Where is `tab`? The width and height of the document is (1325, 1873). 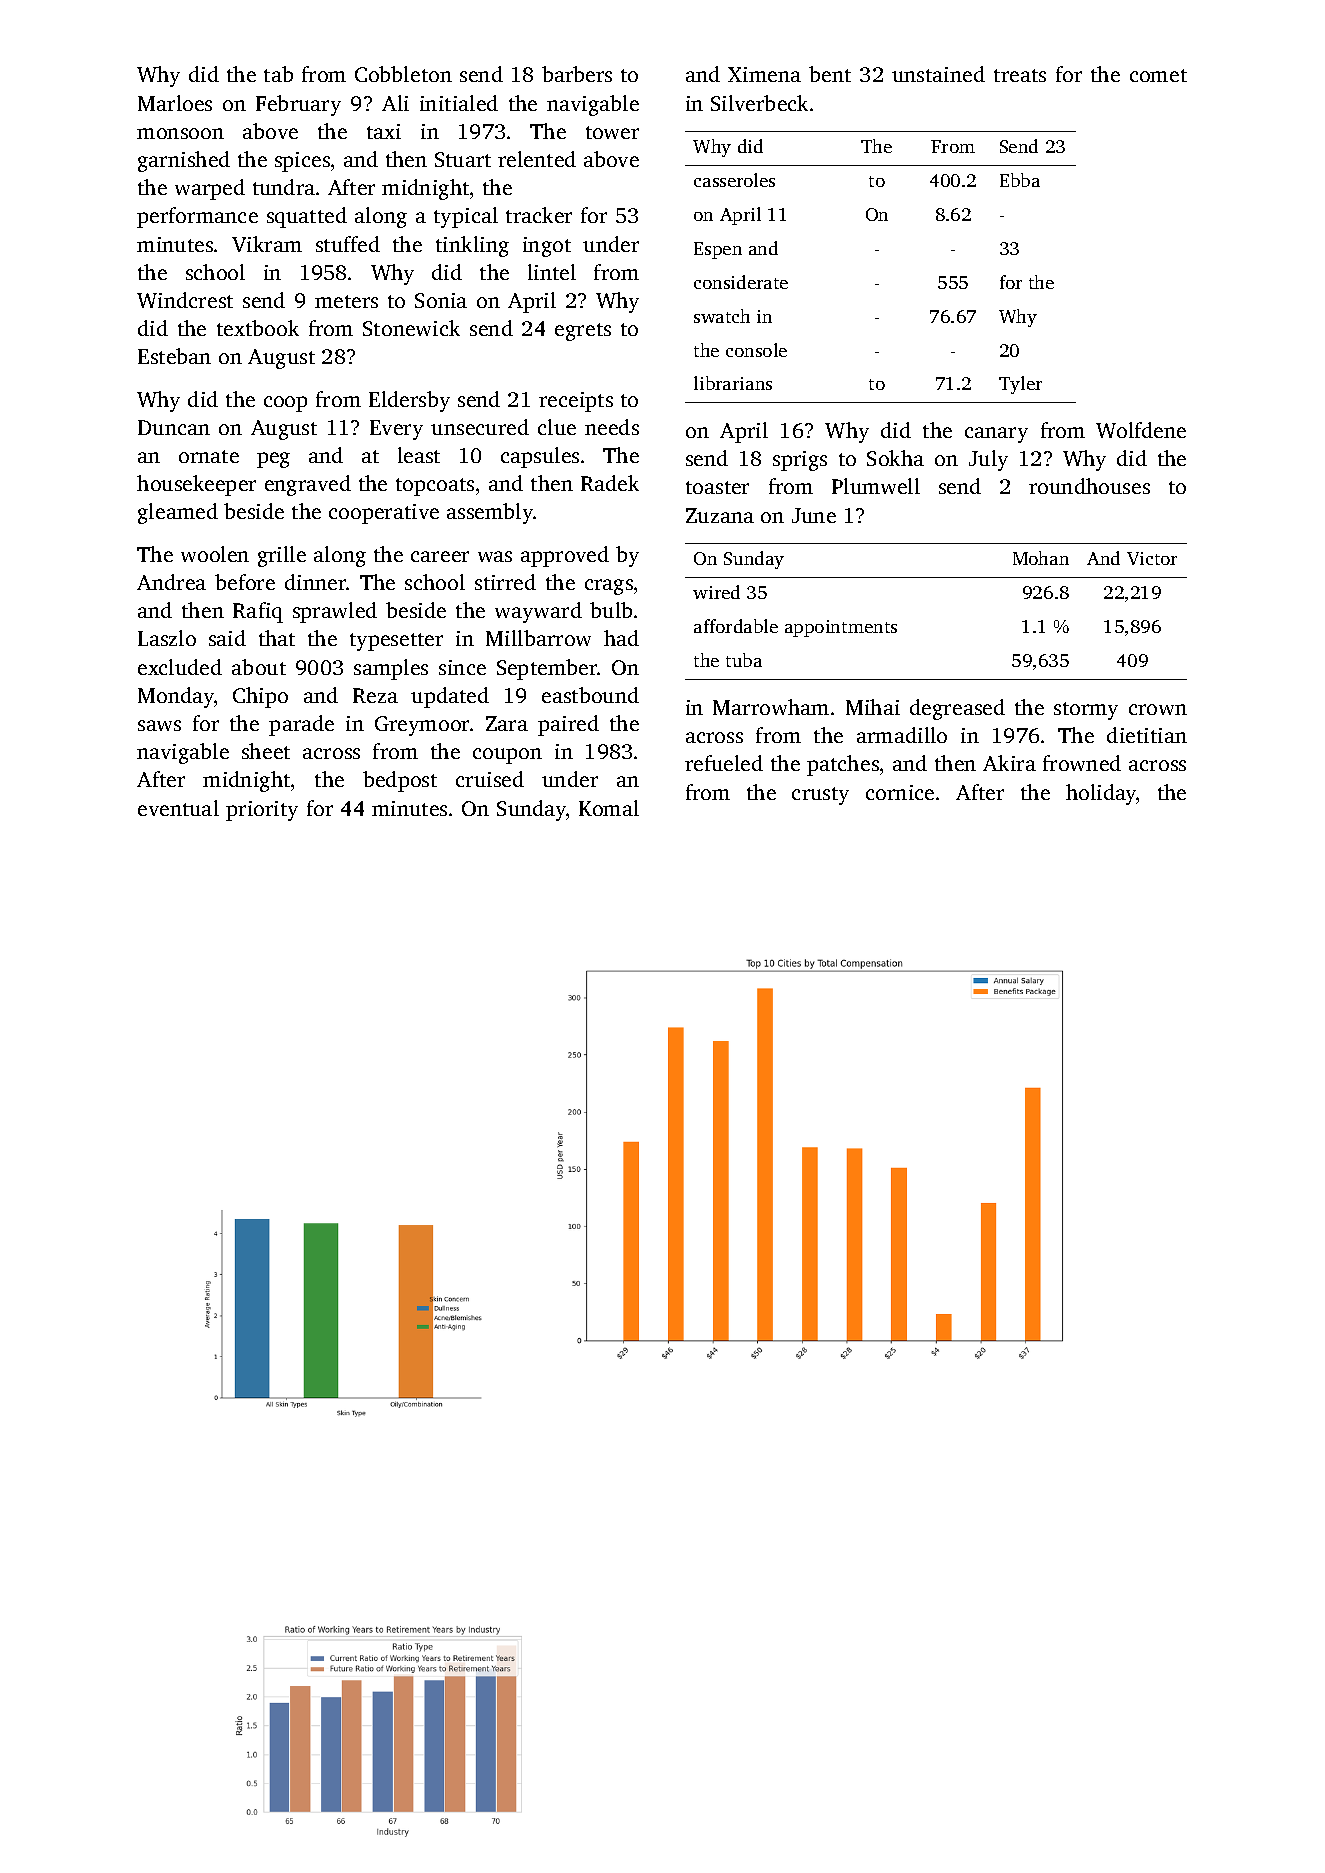
tab is located at coordinates (278, 74).
